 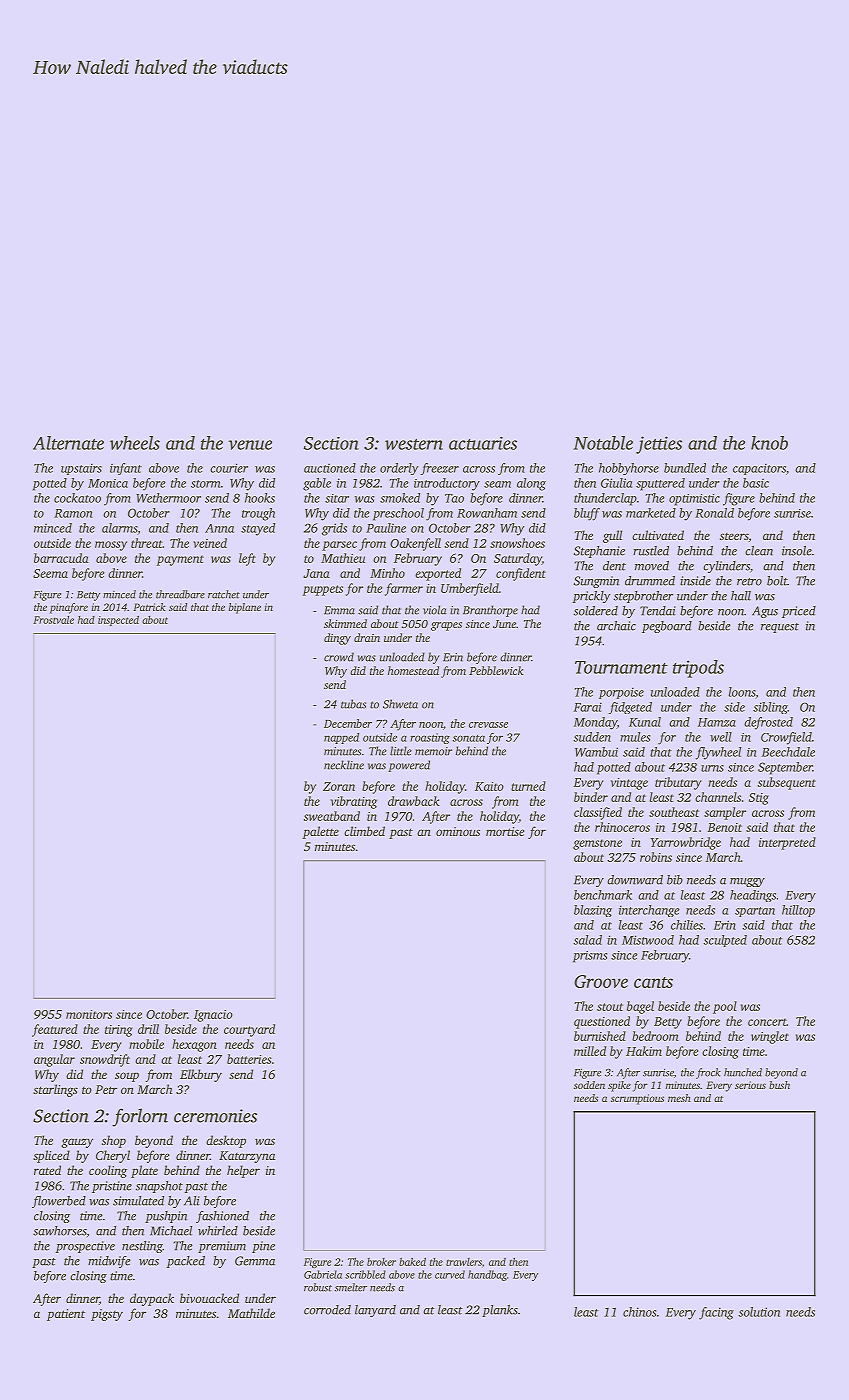 I want to click on patient, so click(x=66, y=1315).
